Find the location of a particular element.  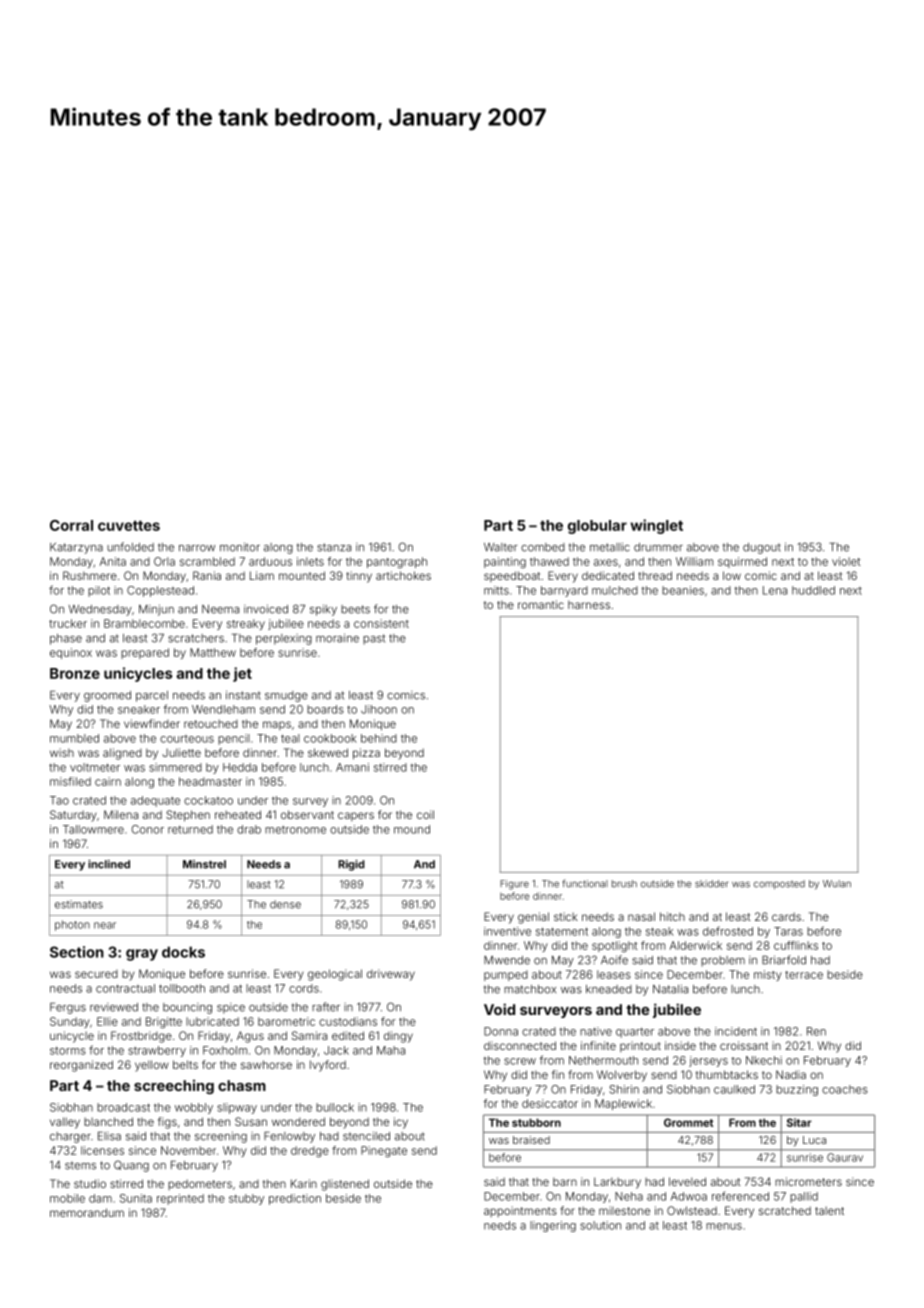

skidder is located at coordinates (711, 884).
